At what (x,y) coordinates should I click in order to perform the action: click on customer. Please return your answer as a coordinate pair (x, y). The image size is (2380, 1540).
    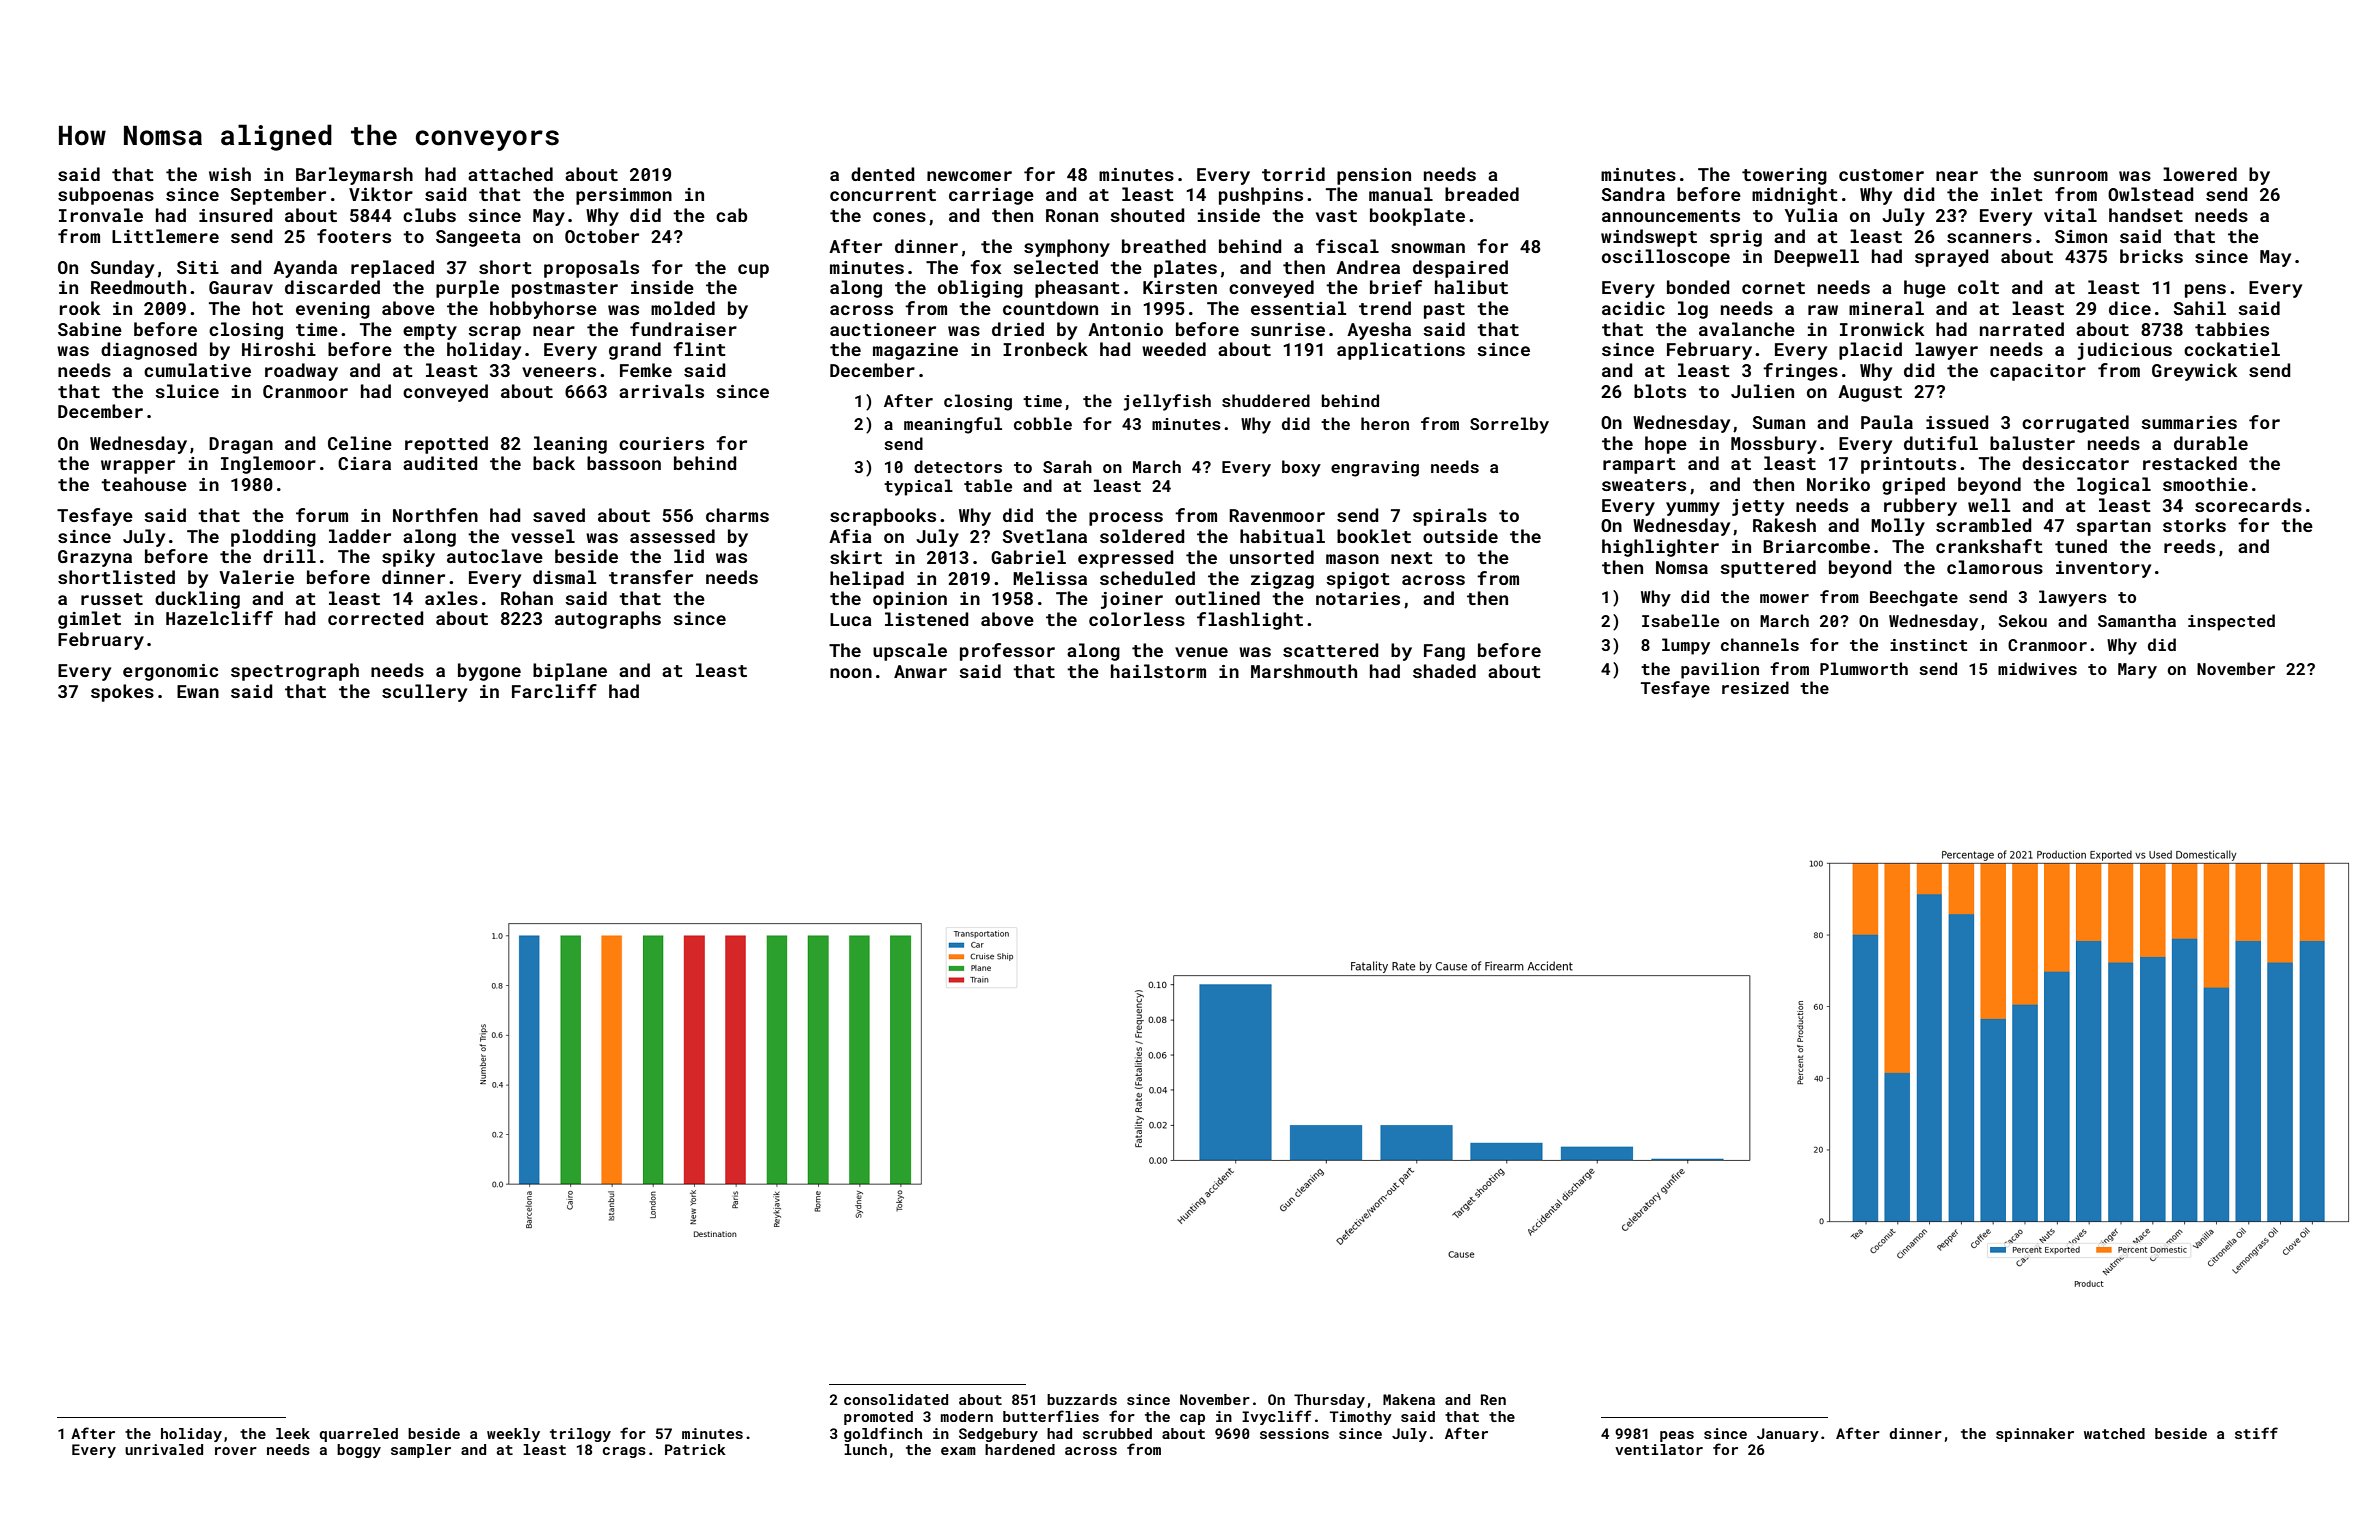
    Looking at the image, I should click on (1881, 175).
